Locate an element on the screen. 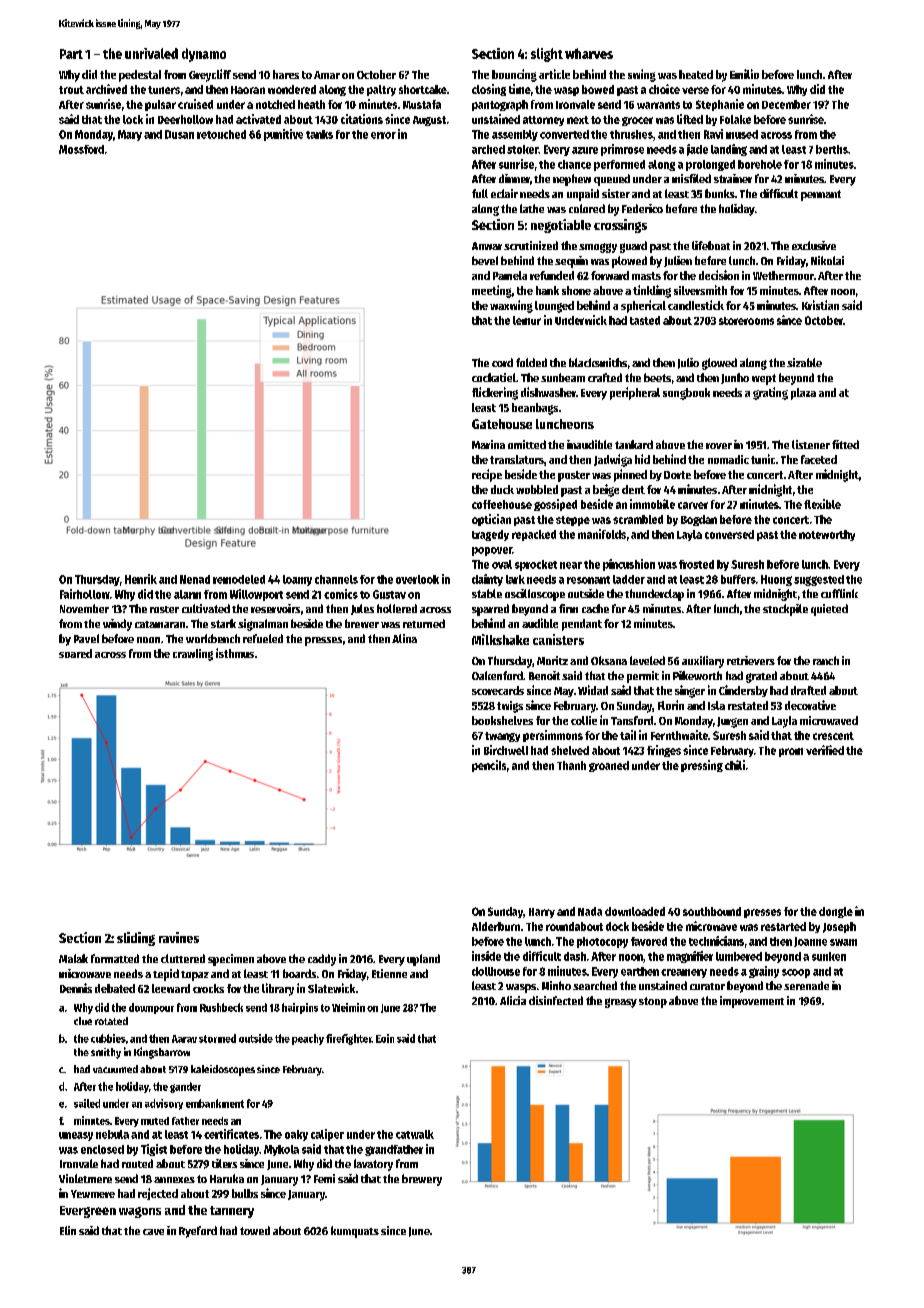  hid is located at coordinates (642, 459).
